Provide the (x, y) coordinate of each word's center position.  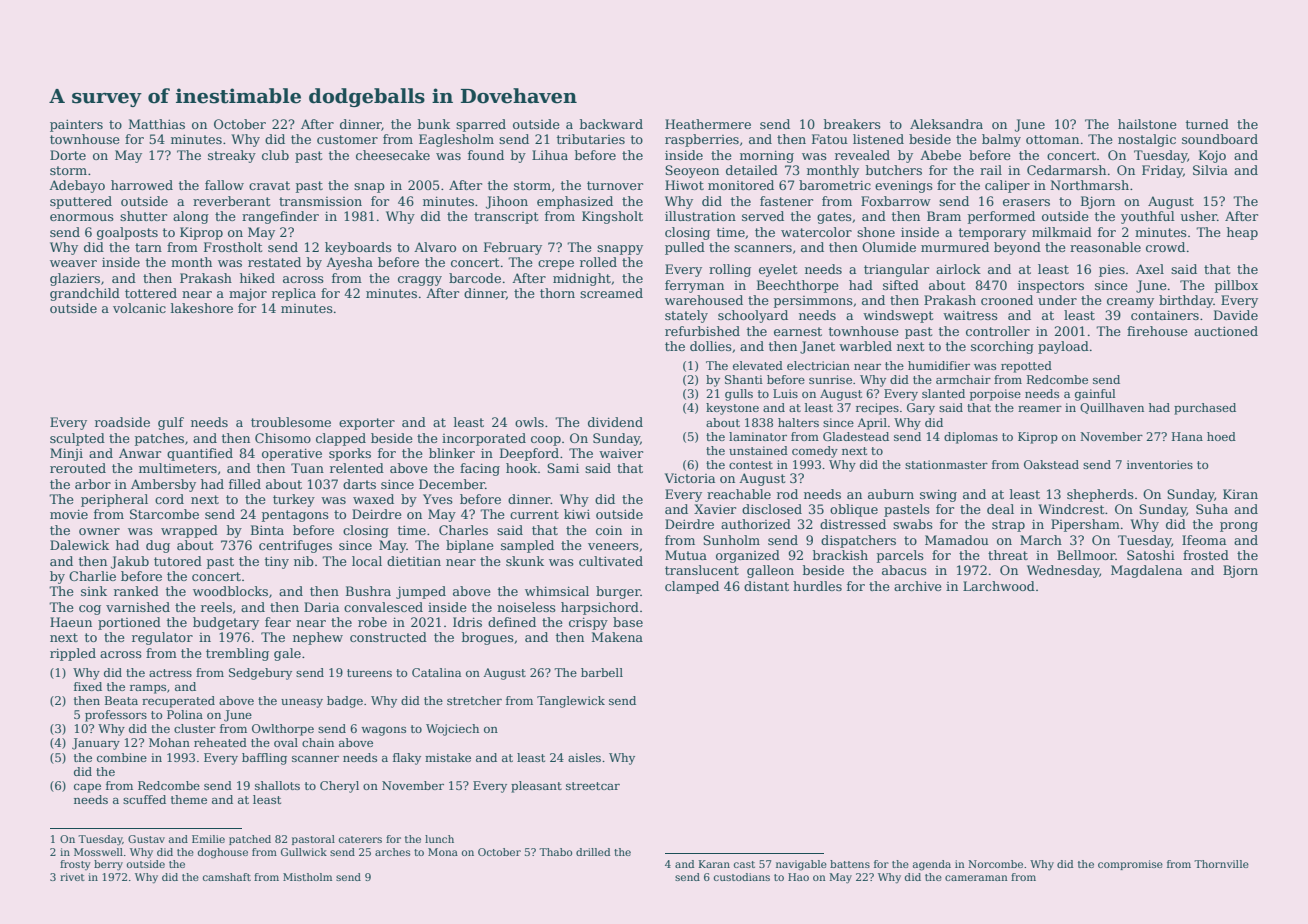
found (486, 155)
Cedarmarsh (1066, 170)
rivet (72, 877)
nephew (318, 638)
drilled (593, 852)
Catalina (436, 672)
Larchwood (999, 586)
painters (76, 125)
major (248, 294)
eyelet (778, 270)
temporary (992, 234)
